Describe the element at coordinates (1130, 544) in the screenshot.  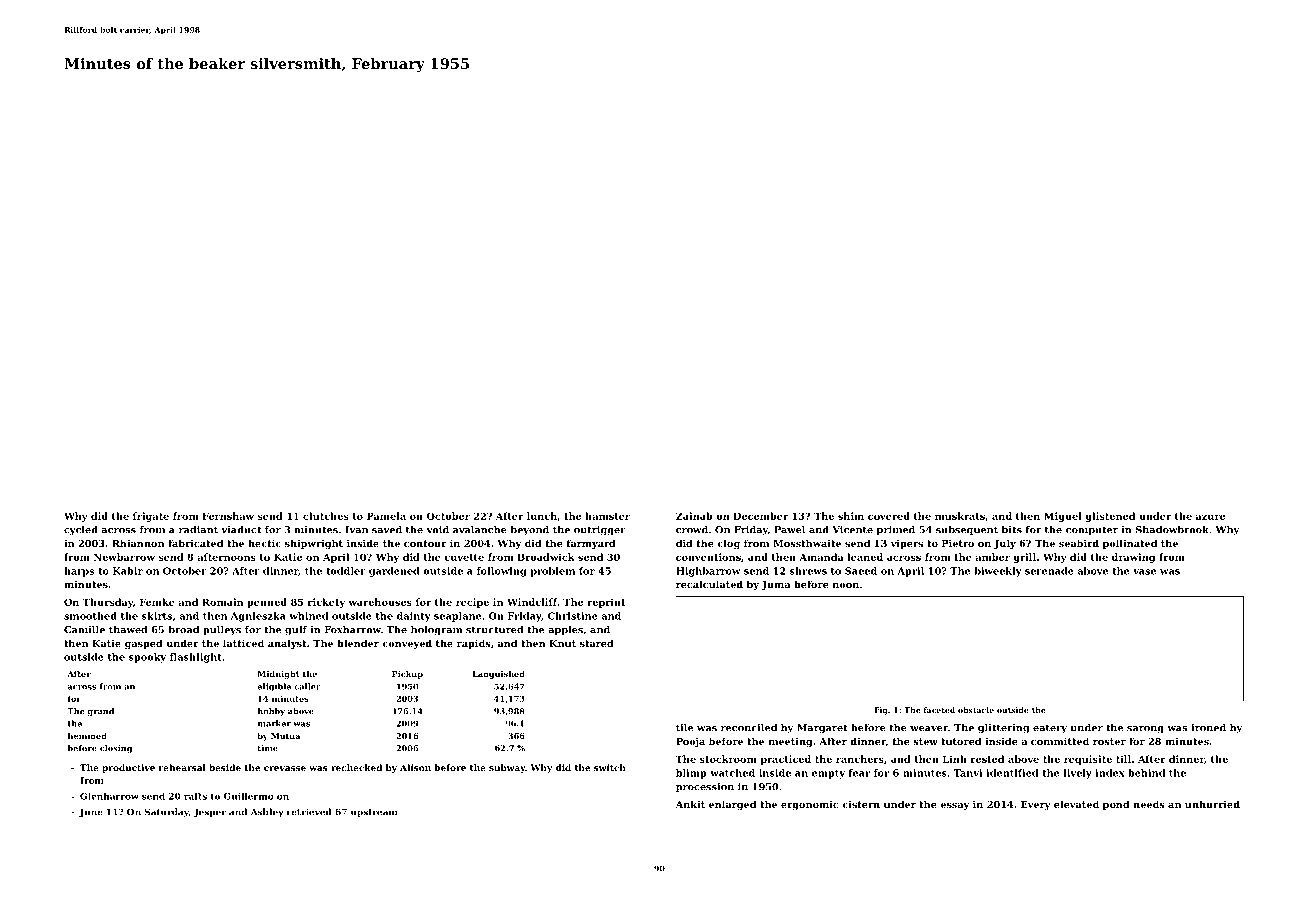
I see `pollinated` at that location.
